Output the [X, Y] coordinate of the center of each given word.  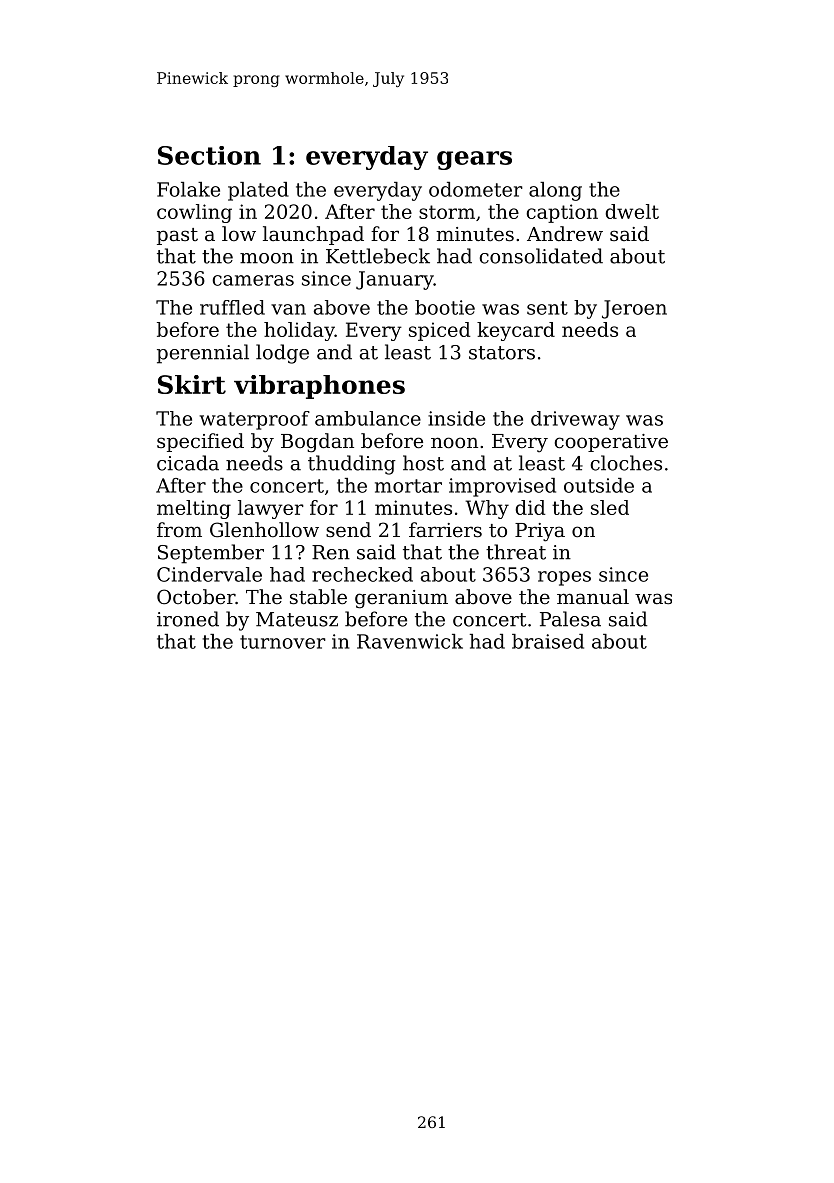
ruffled [232, 307]
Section [209, 155]
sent [547, 308]
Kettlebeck [378, 256]
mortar [408, 486]
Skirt [192, 384]
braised [548, 641]
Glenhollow [264, 530]
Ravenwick [410, 641]
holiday [299, 331]
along [555, 191]
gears [474, 160]
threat [516, 552]
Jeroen [634, 309]
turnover [283, 642]
